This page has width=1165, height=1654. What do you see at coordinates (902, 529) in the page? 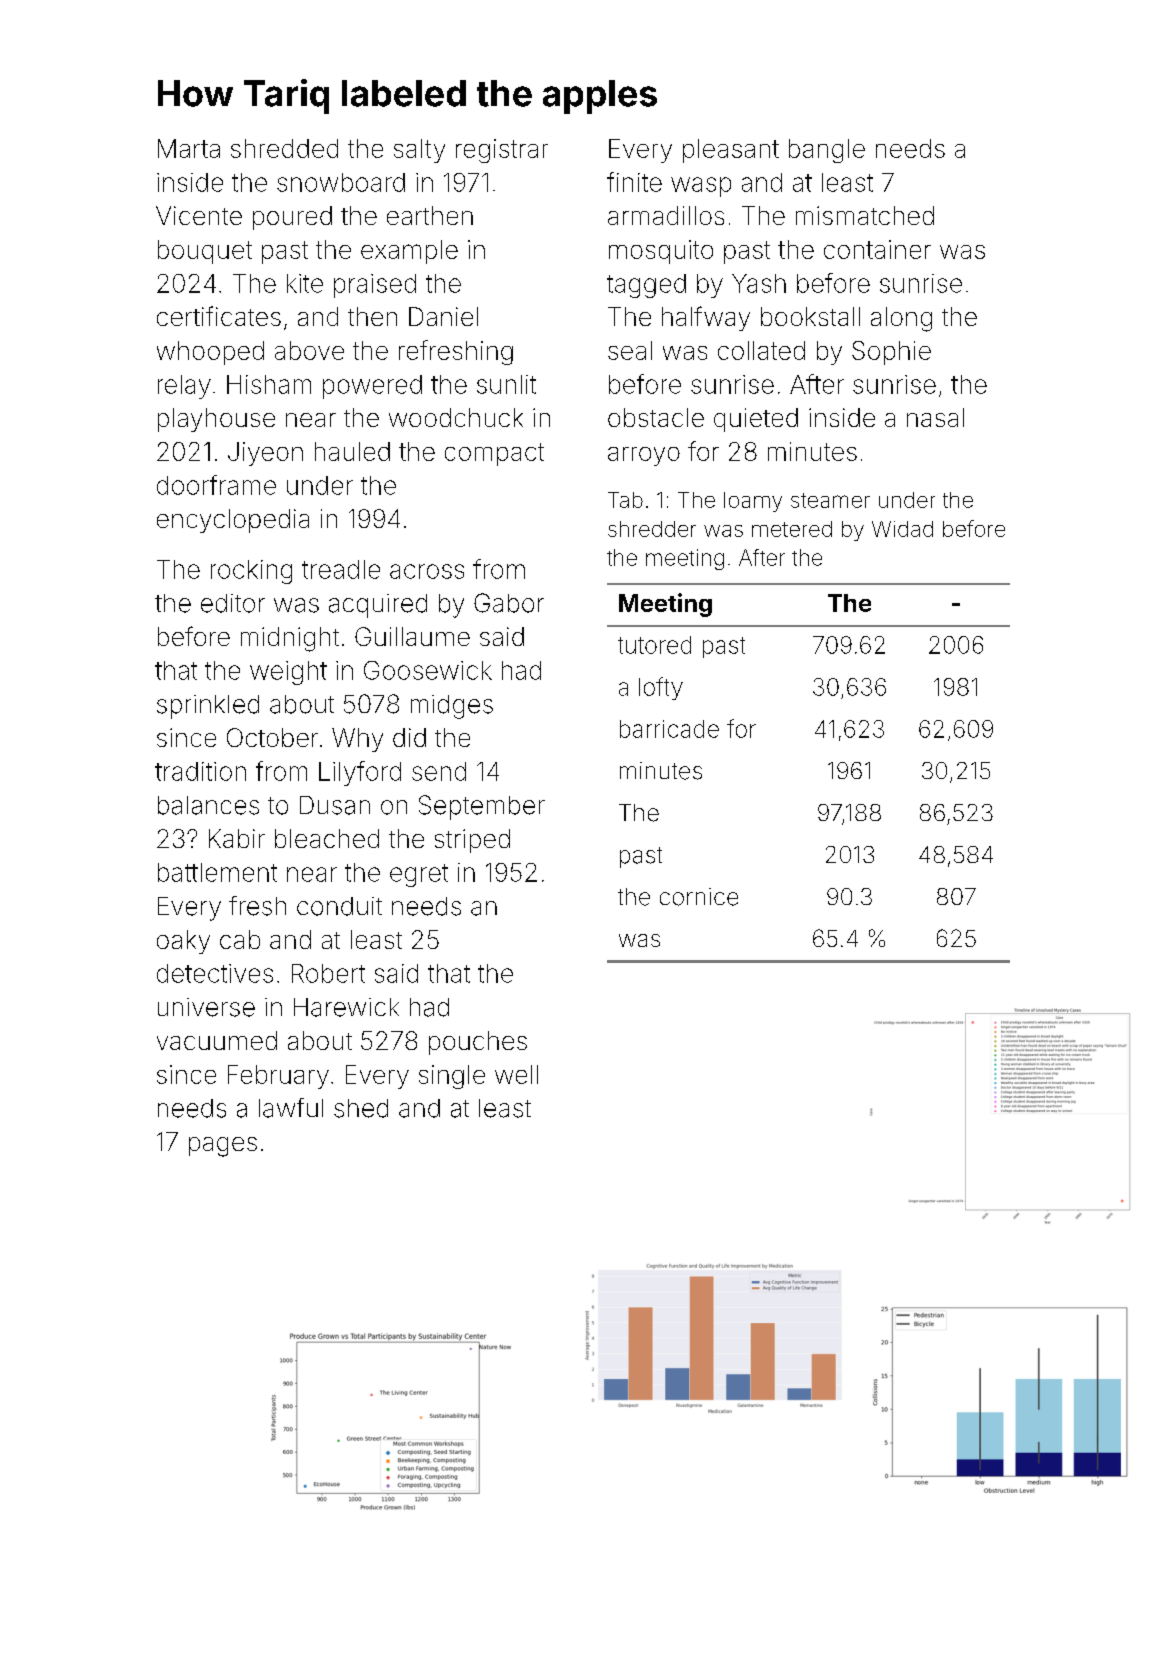
I see `Widad` at bounding box center [902, 529].
